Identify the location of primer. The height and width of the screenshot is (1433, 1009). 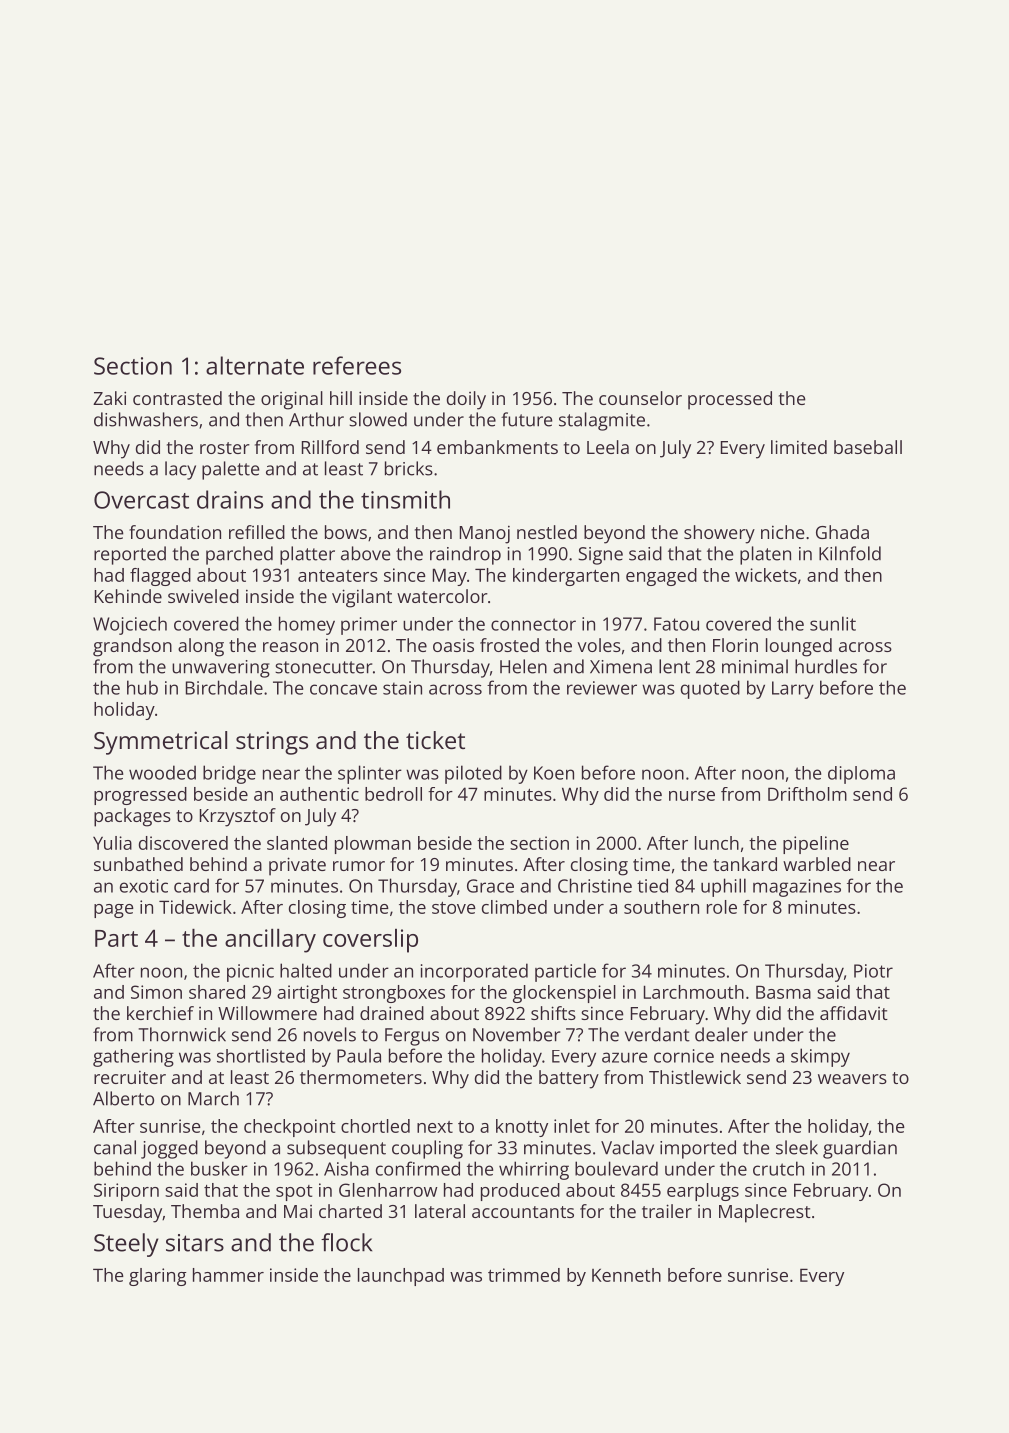
(369, 626).
